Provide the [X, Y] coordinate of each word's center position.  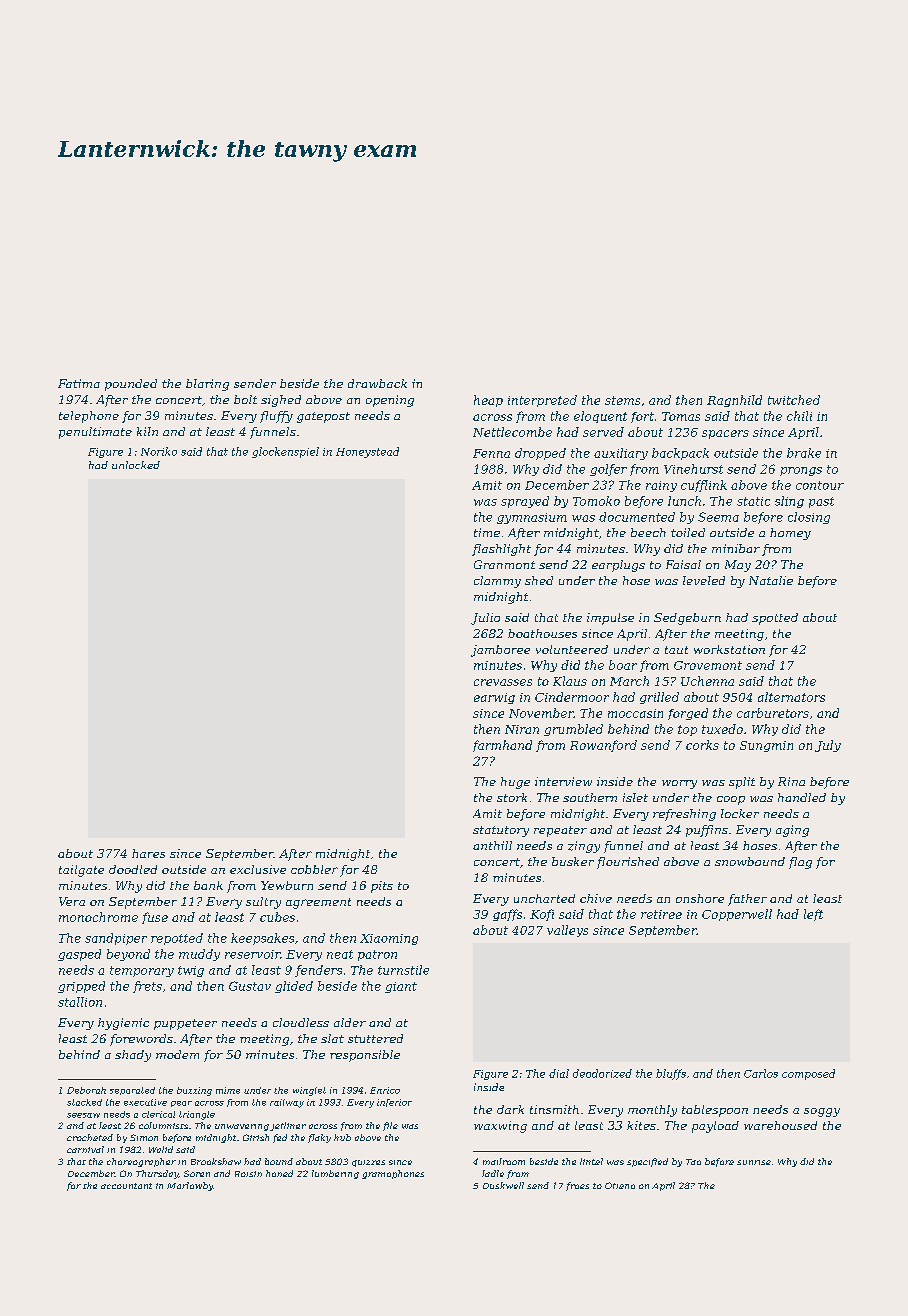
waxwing [500, 1127]
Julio [485, 619]
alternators [791, 697]
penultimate [95, 433]
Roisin [248, 1174]
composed [808, 1074]
